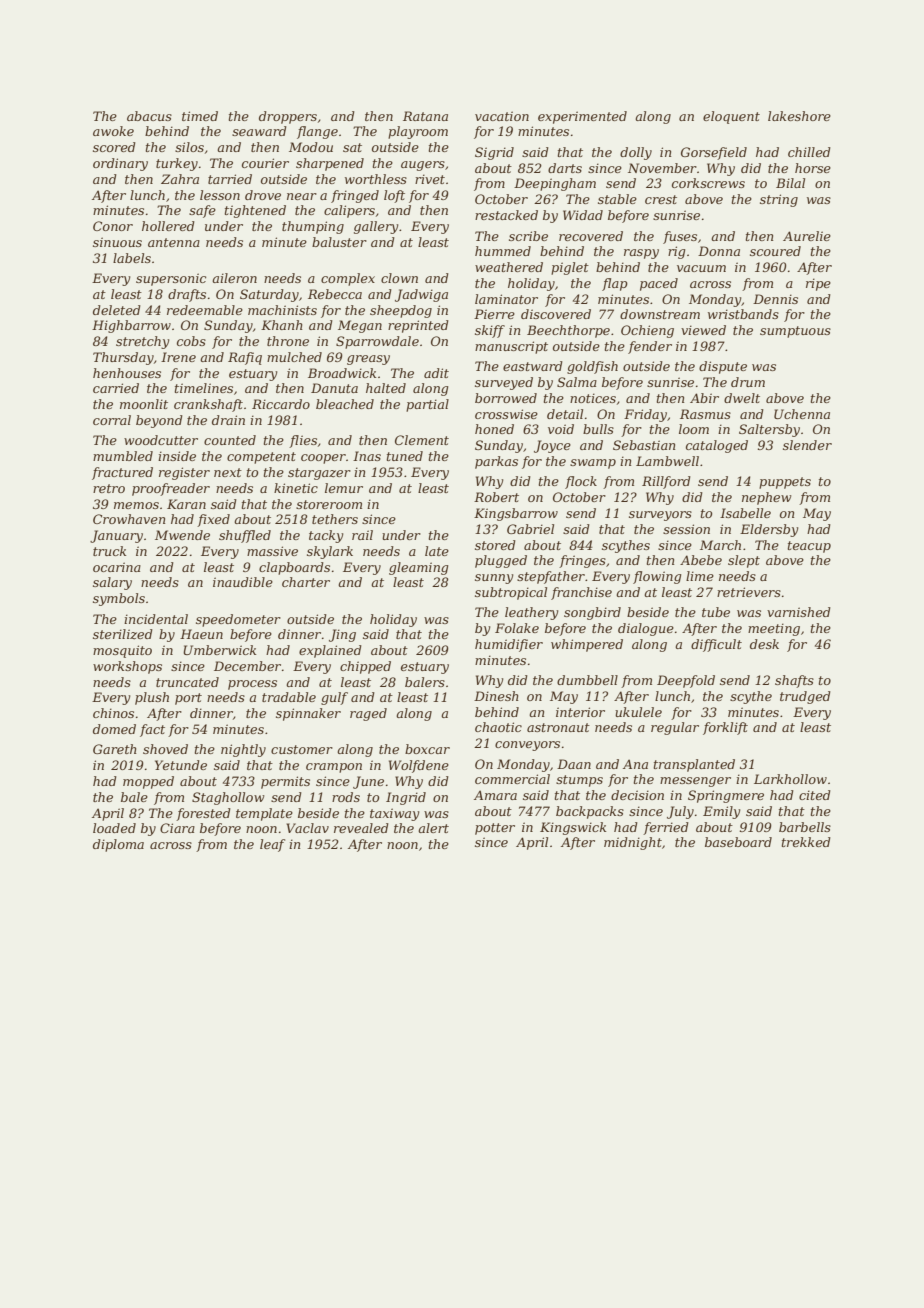 The height and width of the screenshot is (1308, 924). What do you see at coordinates (272, 845) in the screenshot?
I see `leaf` at bounding box center [272, 845].
